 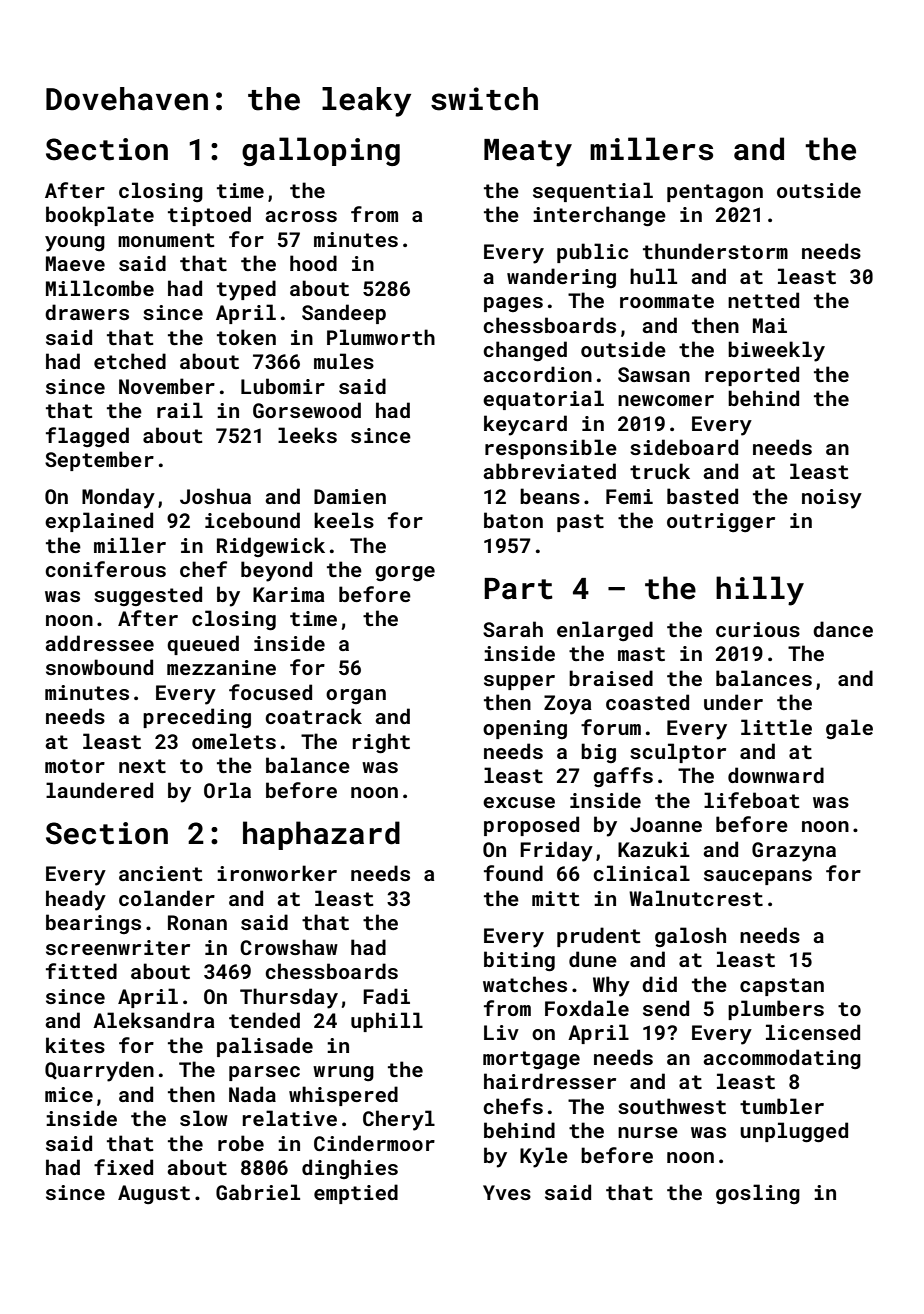 I want to click on pentagon, so click(x=715, y=193).
